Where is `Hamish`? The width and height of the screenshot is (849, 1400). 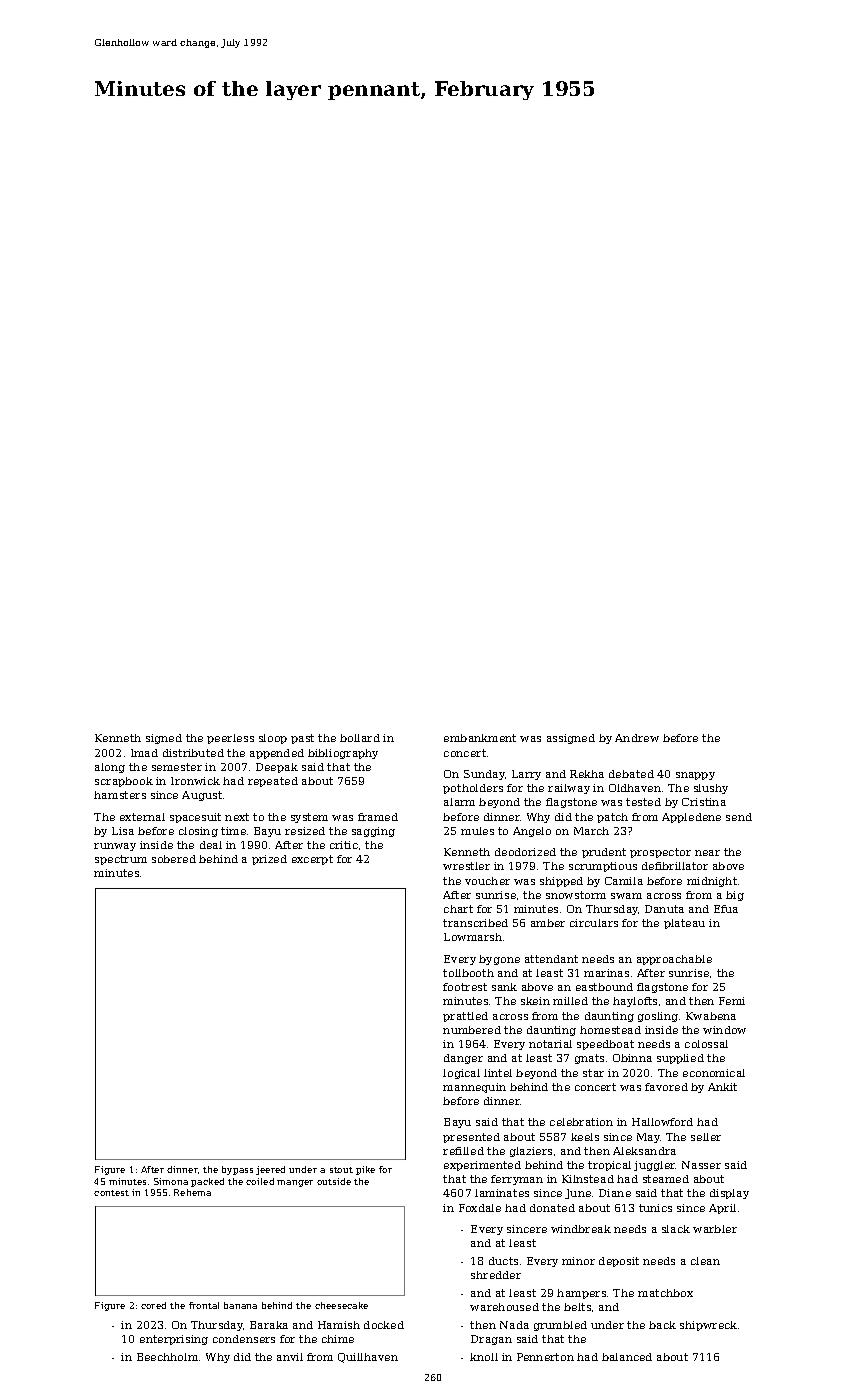
Hamish is located at coordinates (339, 1325).
